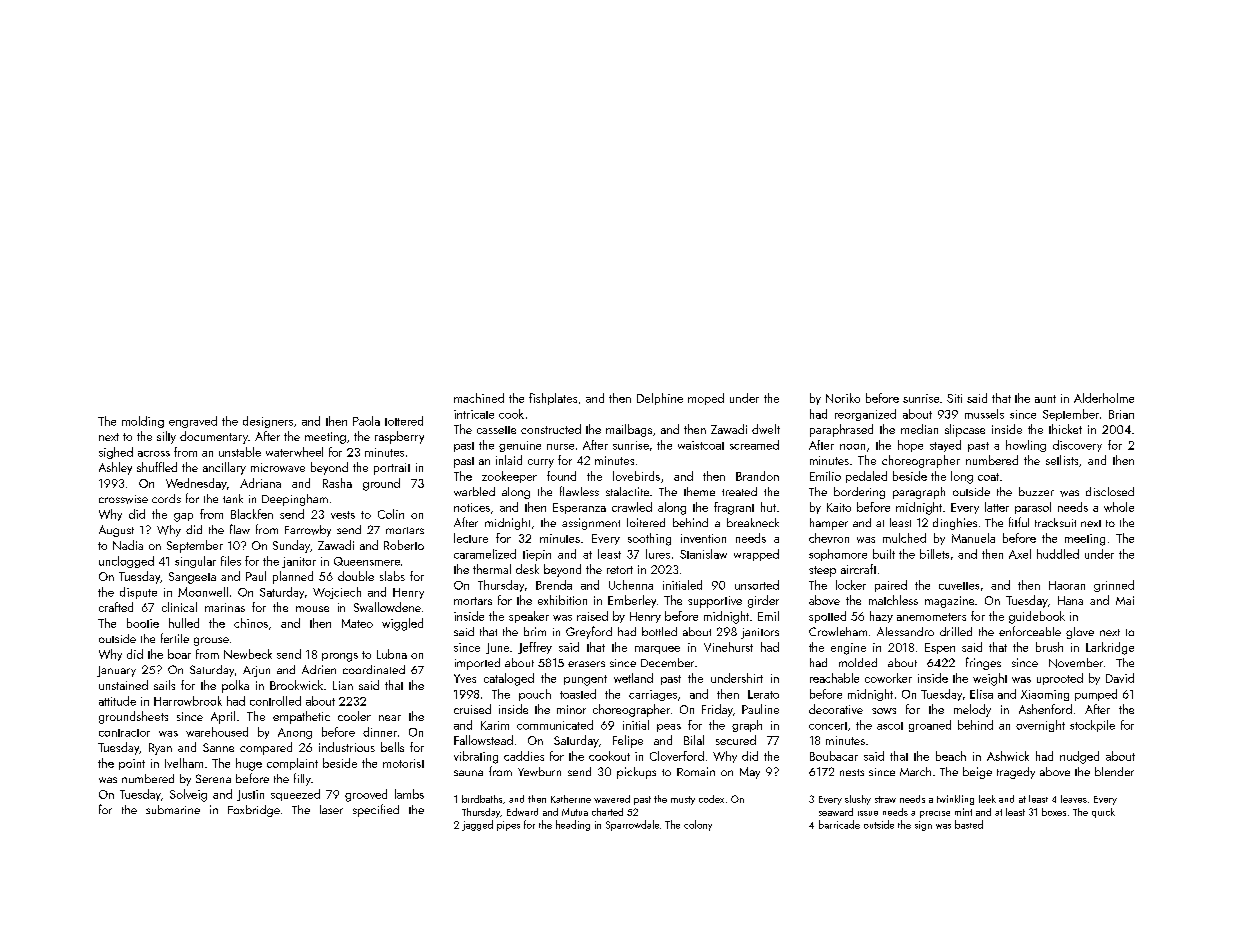  What do you see at coordinates (374, 669) in the screenshot?
I see `coordinated` at bounding box center [374, 669].
